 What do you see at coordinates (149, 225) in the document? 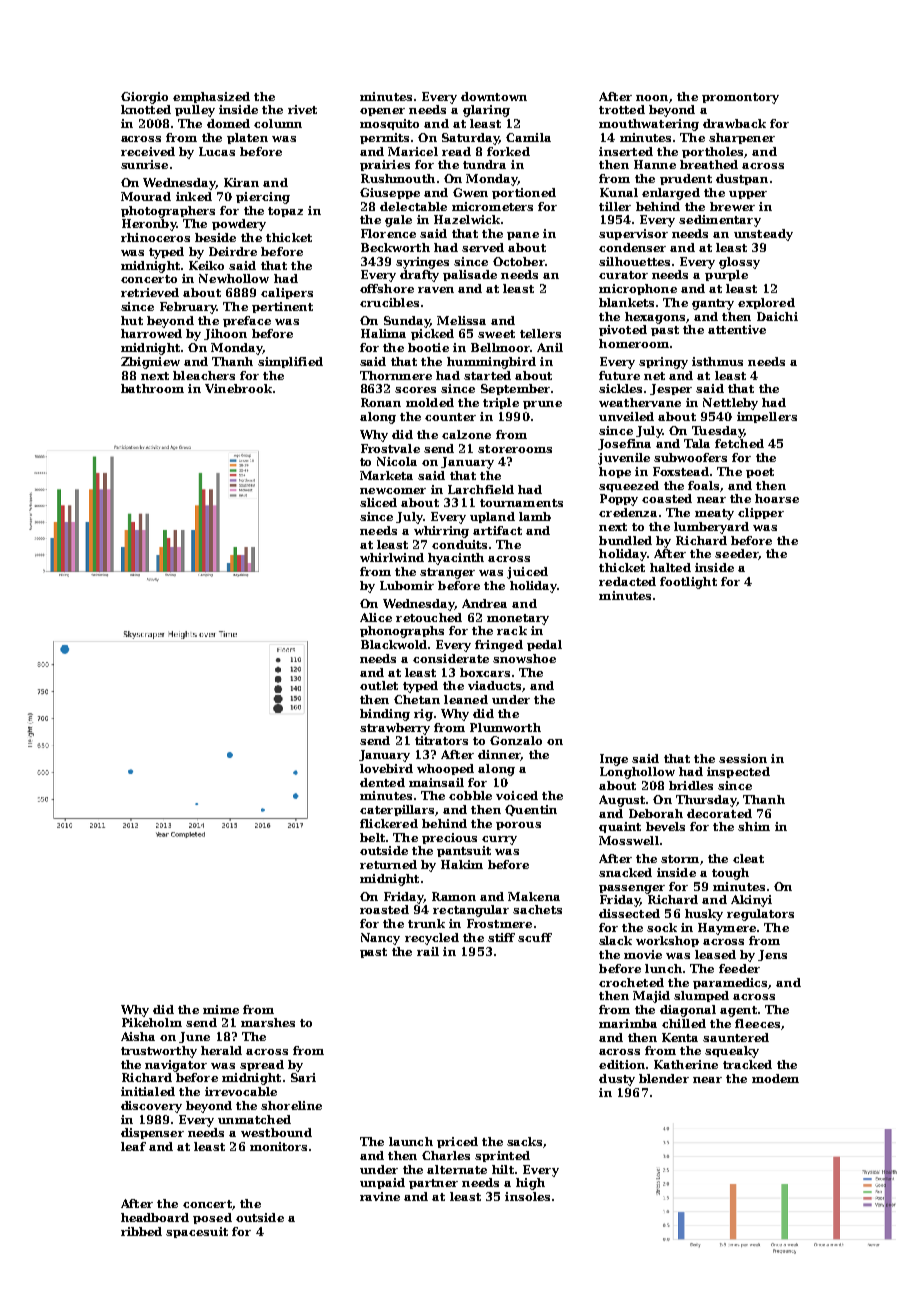
I see `Heronby` at bounding box center [149, 225].
